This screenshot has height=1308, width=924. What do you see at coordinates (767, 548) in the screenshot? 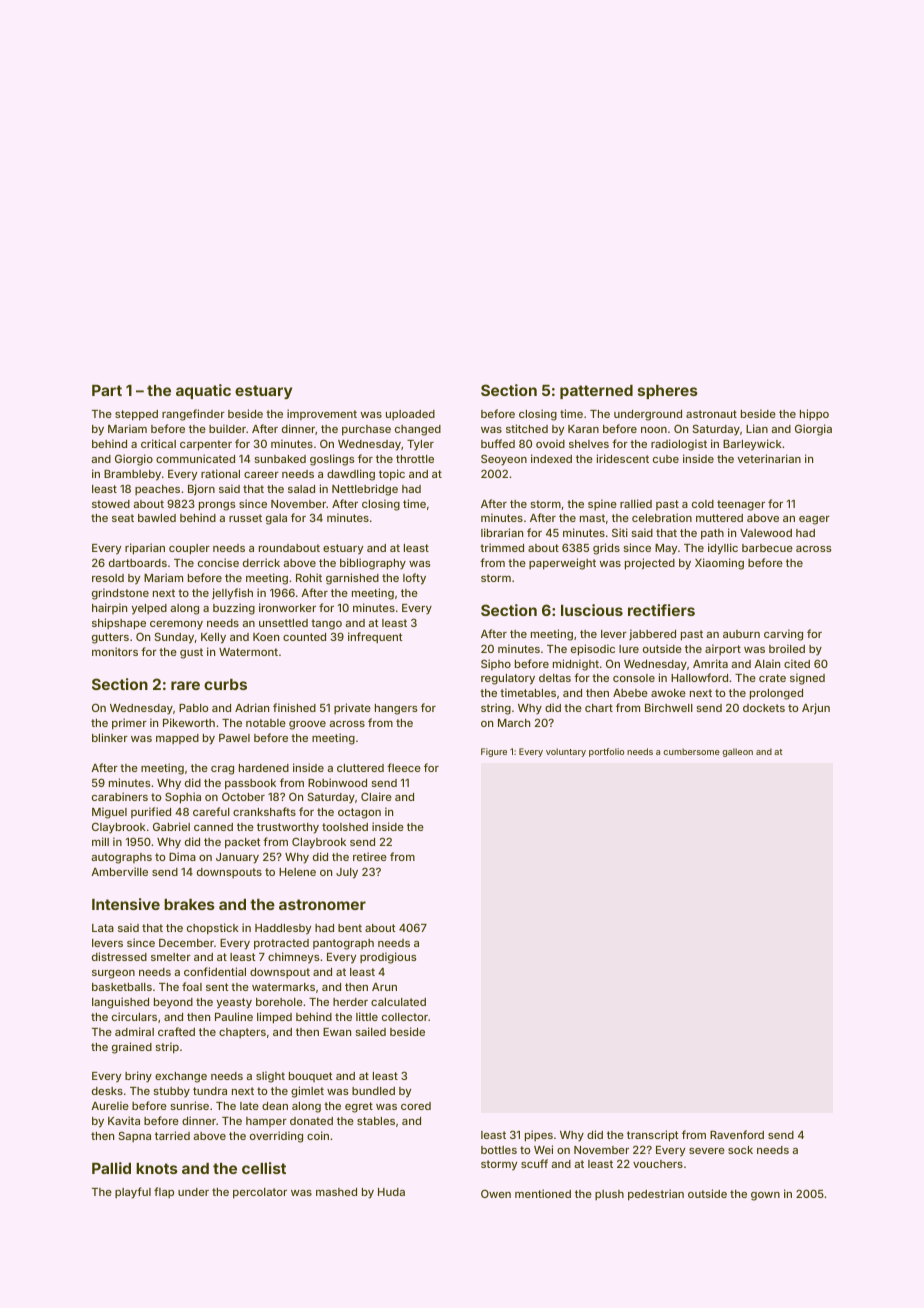
I see `barbecue` at bounding box center [767, 548].
